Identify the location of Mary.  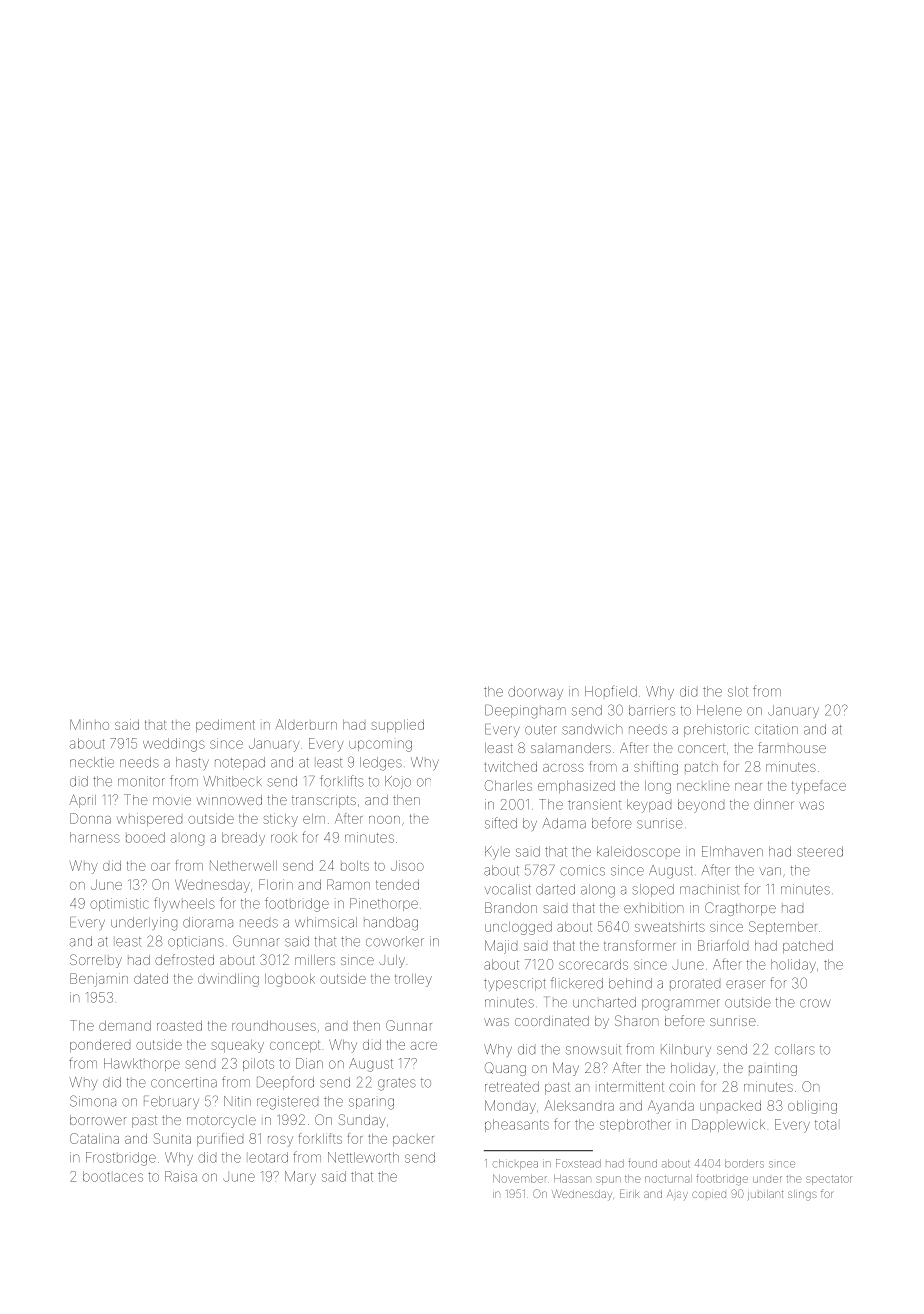
(300, 1178).
